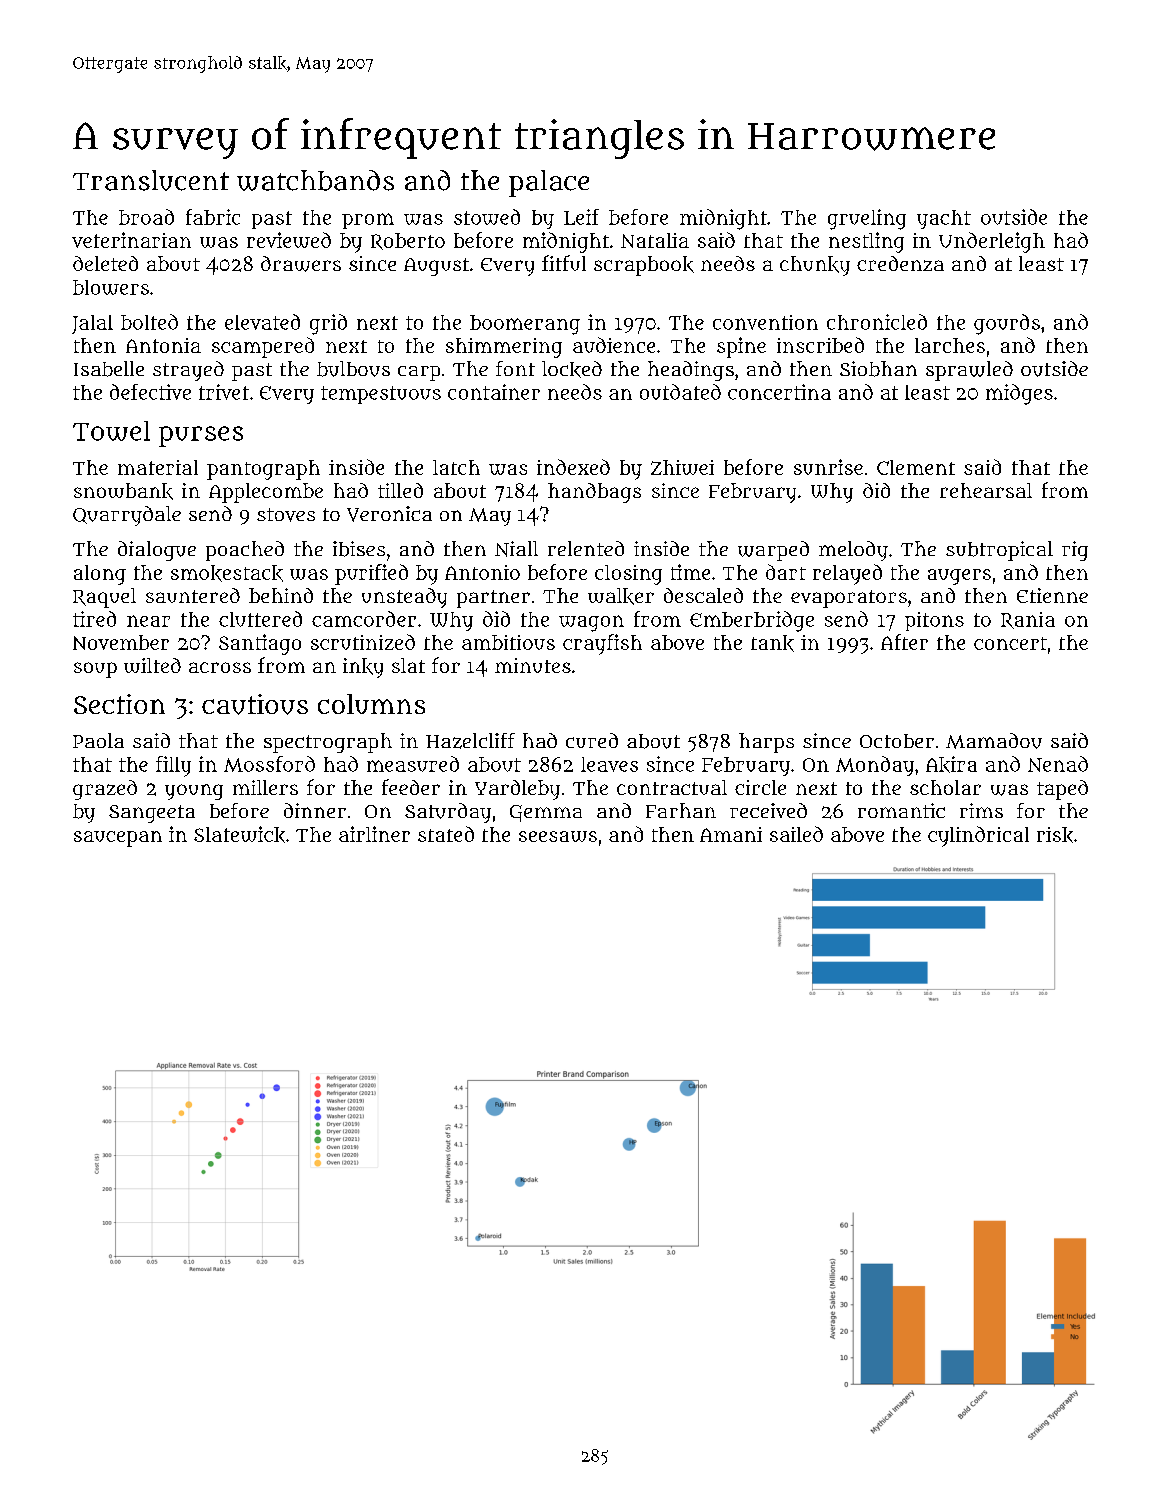  I want to click on Natalia, so click(655, 240).
